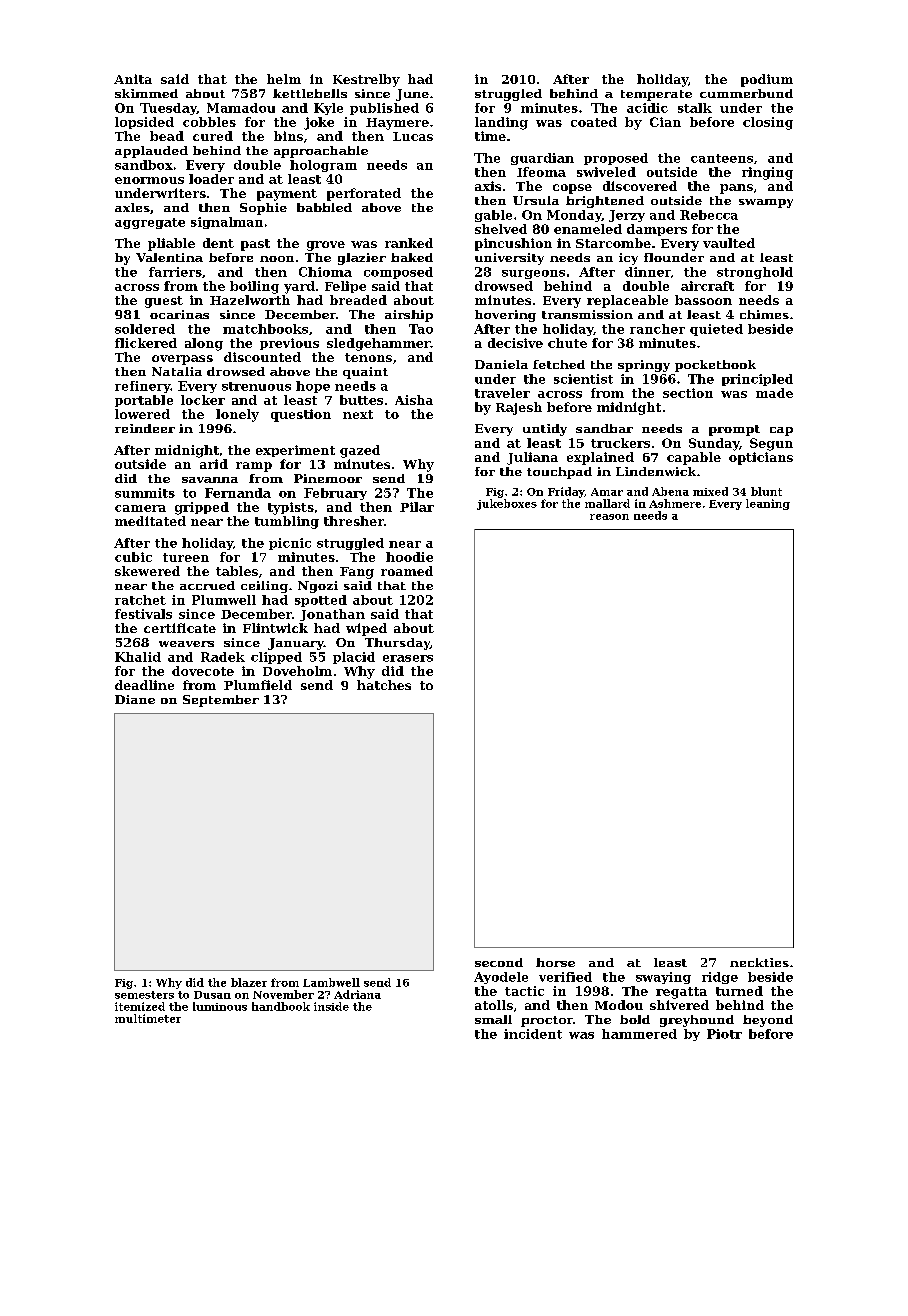 This page has height=1316, width=908. Describe the element at coordinates (384, 685) in the page. I see `hatches` at that location.
